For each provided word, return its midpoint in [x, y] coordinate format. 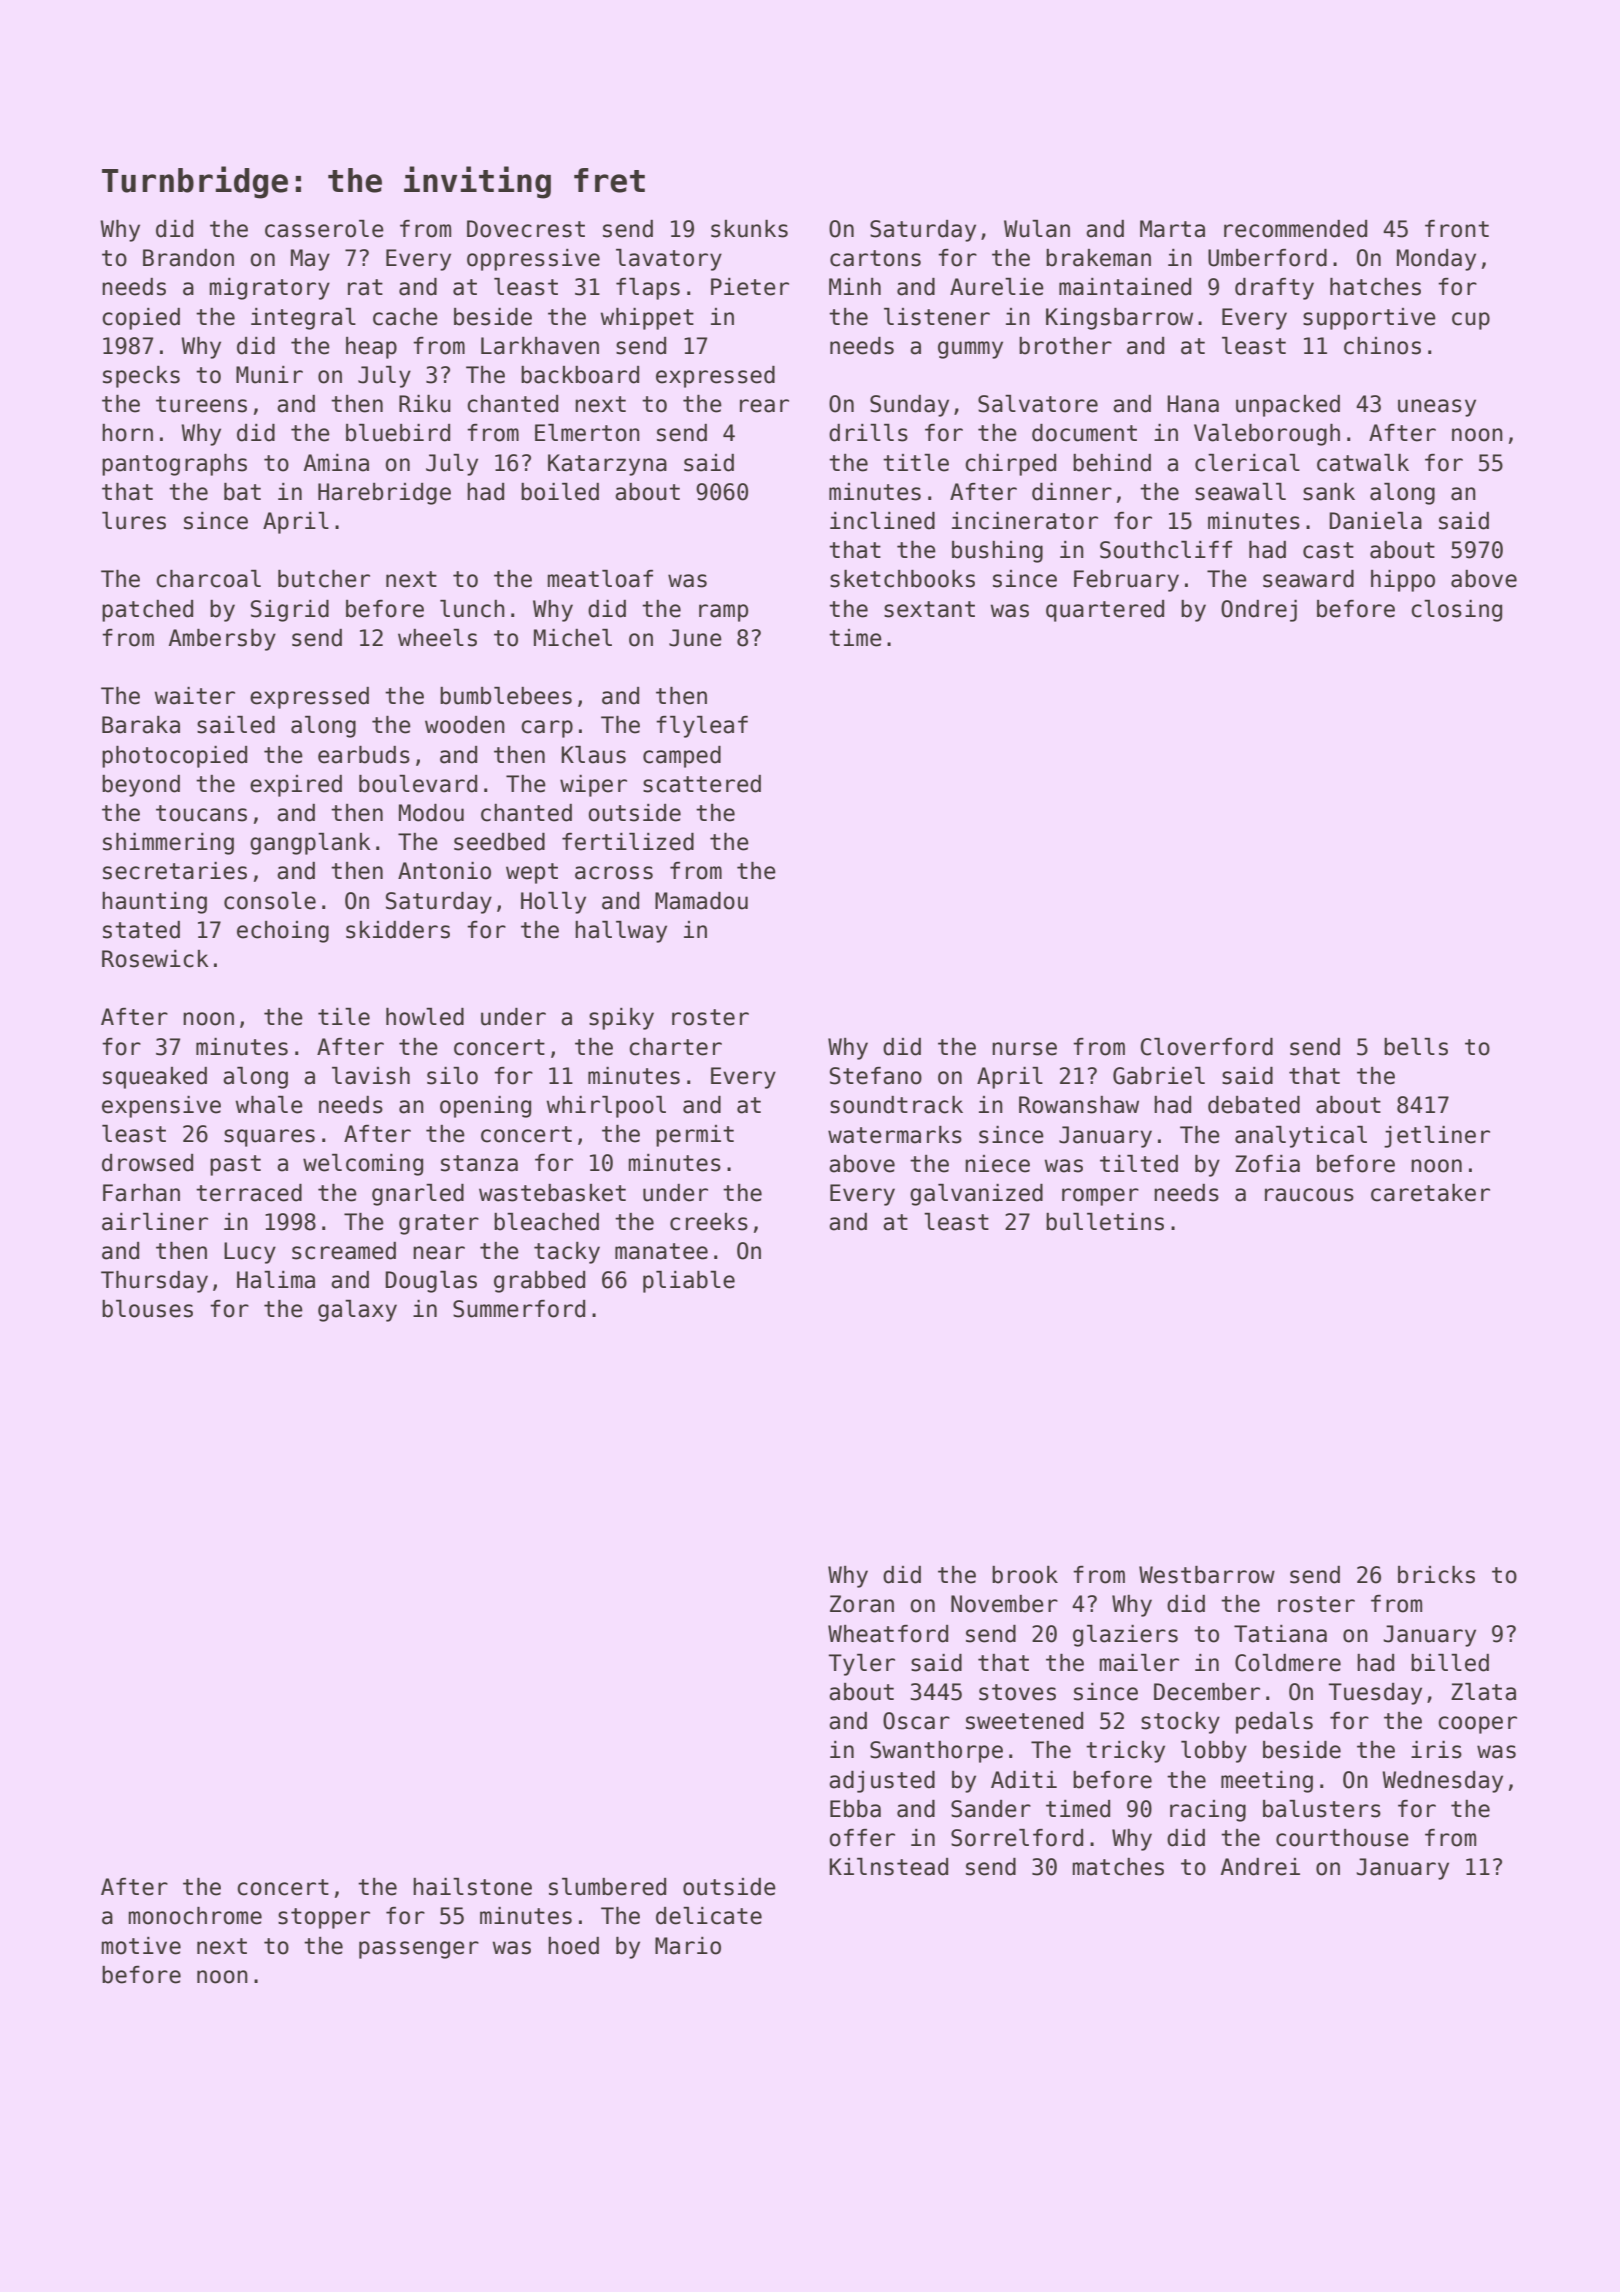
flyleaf [702, 727]
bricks [1436, 1575]
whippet [647, 319]
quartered [1105, 611]
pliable [689, 1282]
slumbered [607, 1887]
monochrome [195, 1916]
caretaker [1430, 1193]
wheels [437, 638]
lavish [371, 1076]
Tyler [861, 1665]
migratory [269, 289]
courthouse [1342, 1838]
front [1457, 229]
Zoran [862, 1604]
